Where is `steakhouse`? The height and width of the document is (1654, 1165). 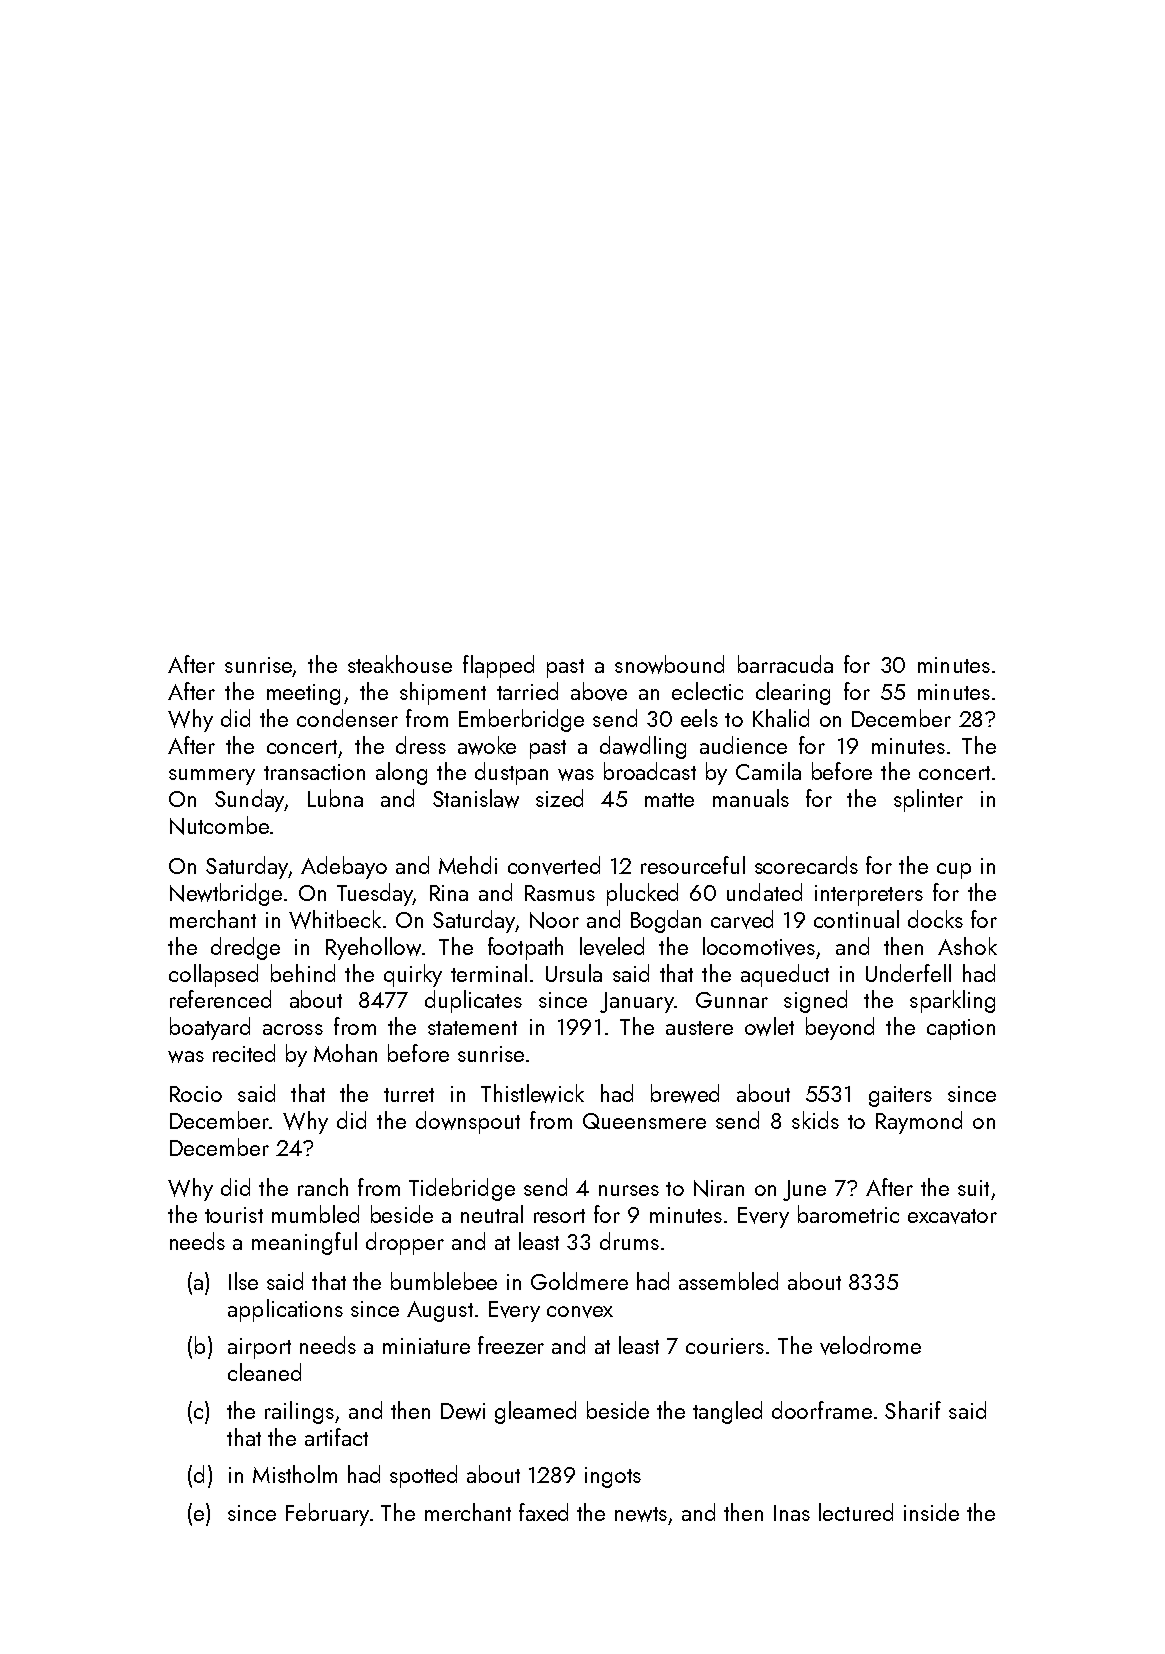
steakhouse is located at coordinates (400, 664).
